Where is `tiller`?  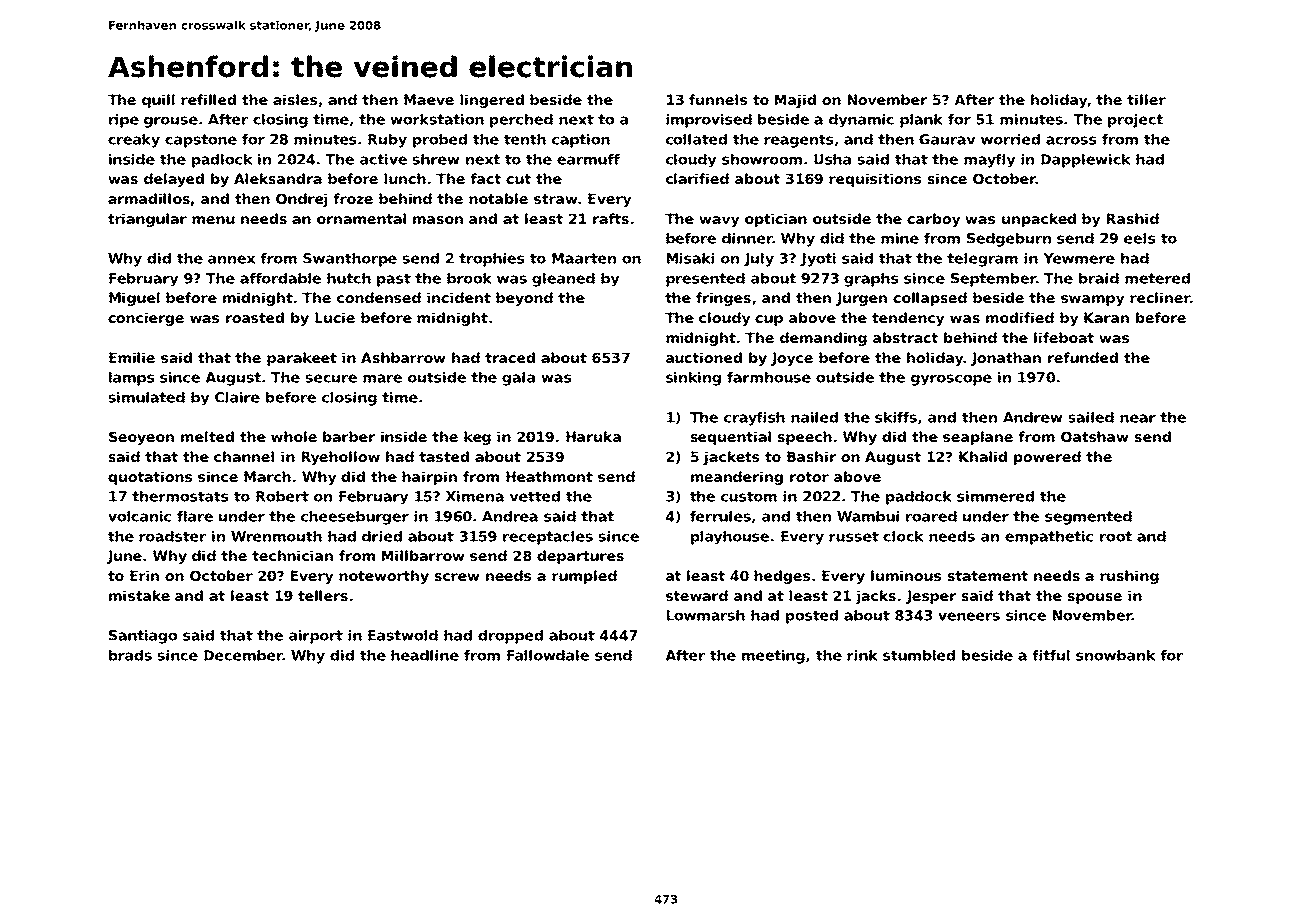 tiller is located at coordinates (1146, 99).
